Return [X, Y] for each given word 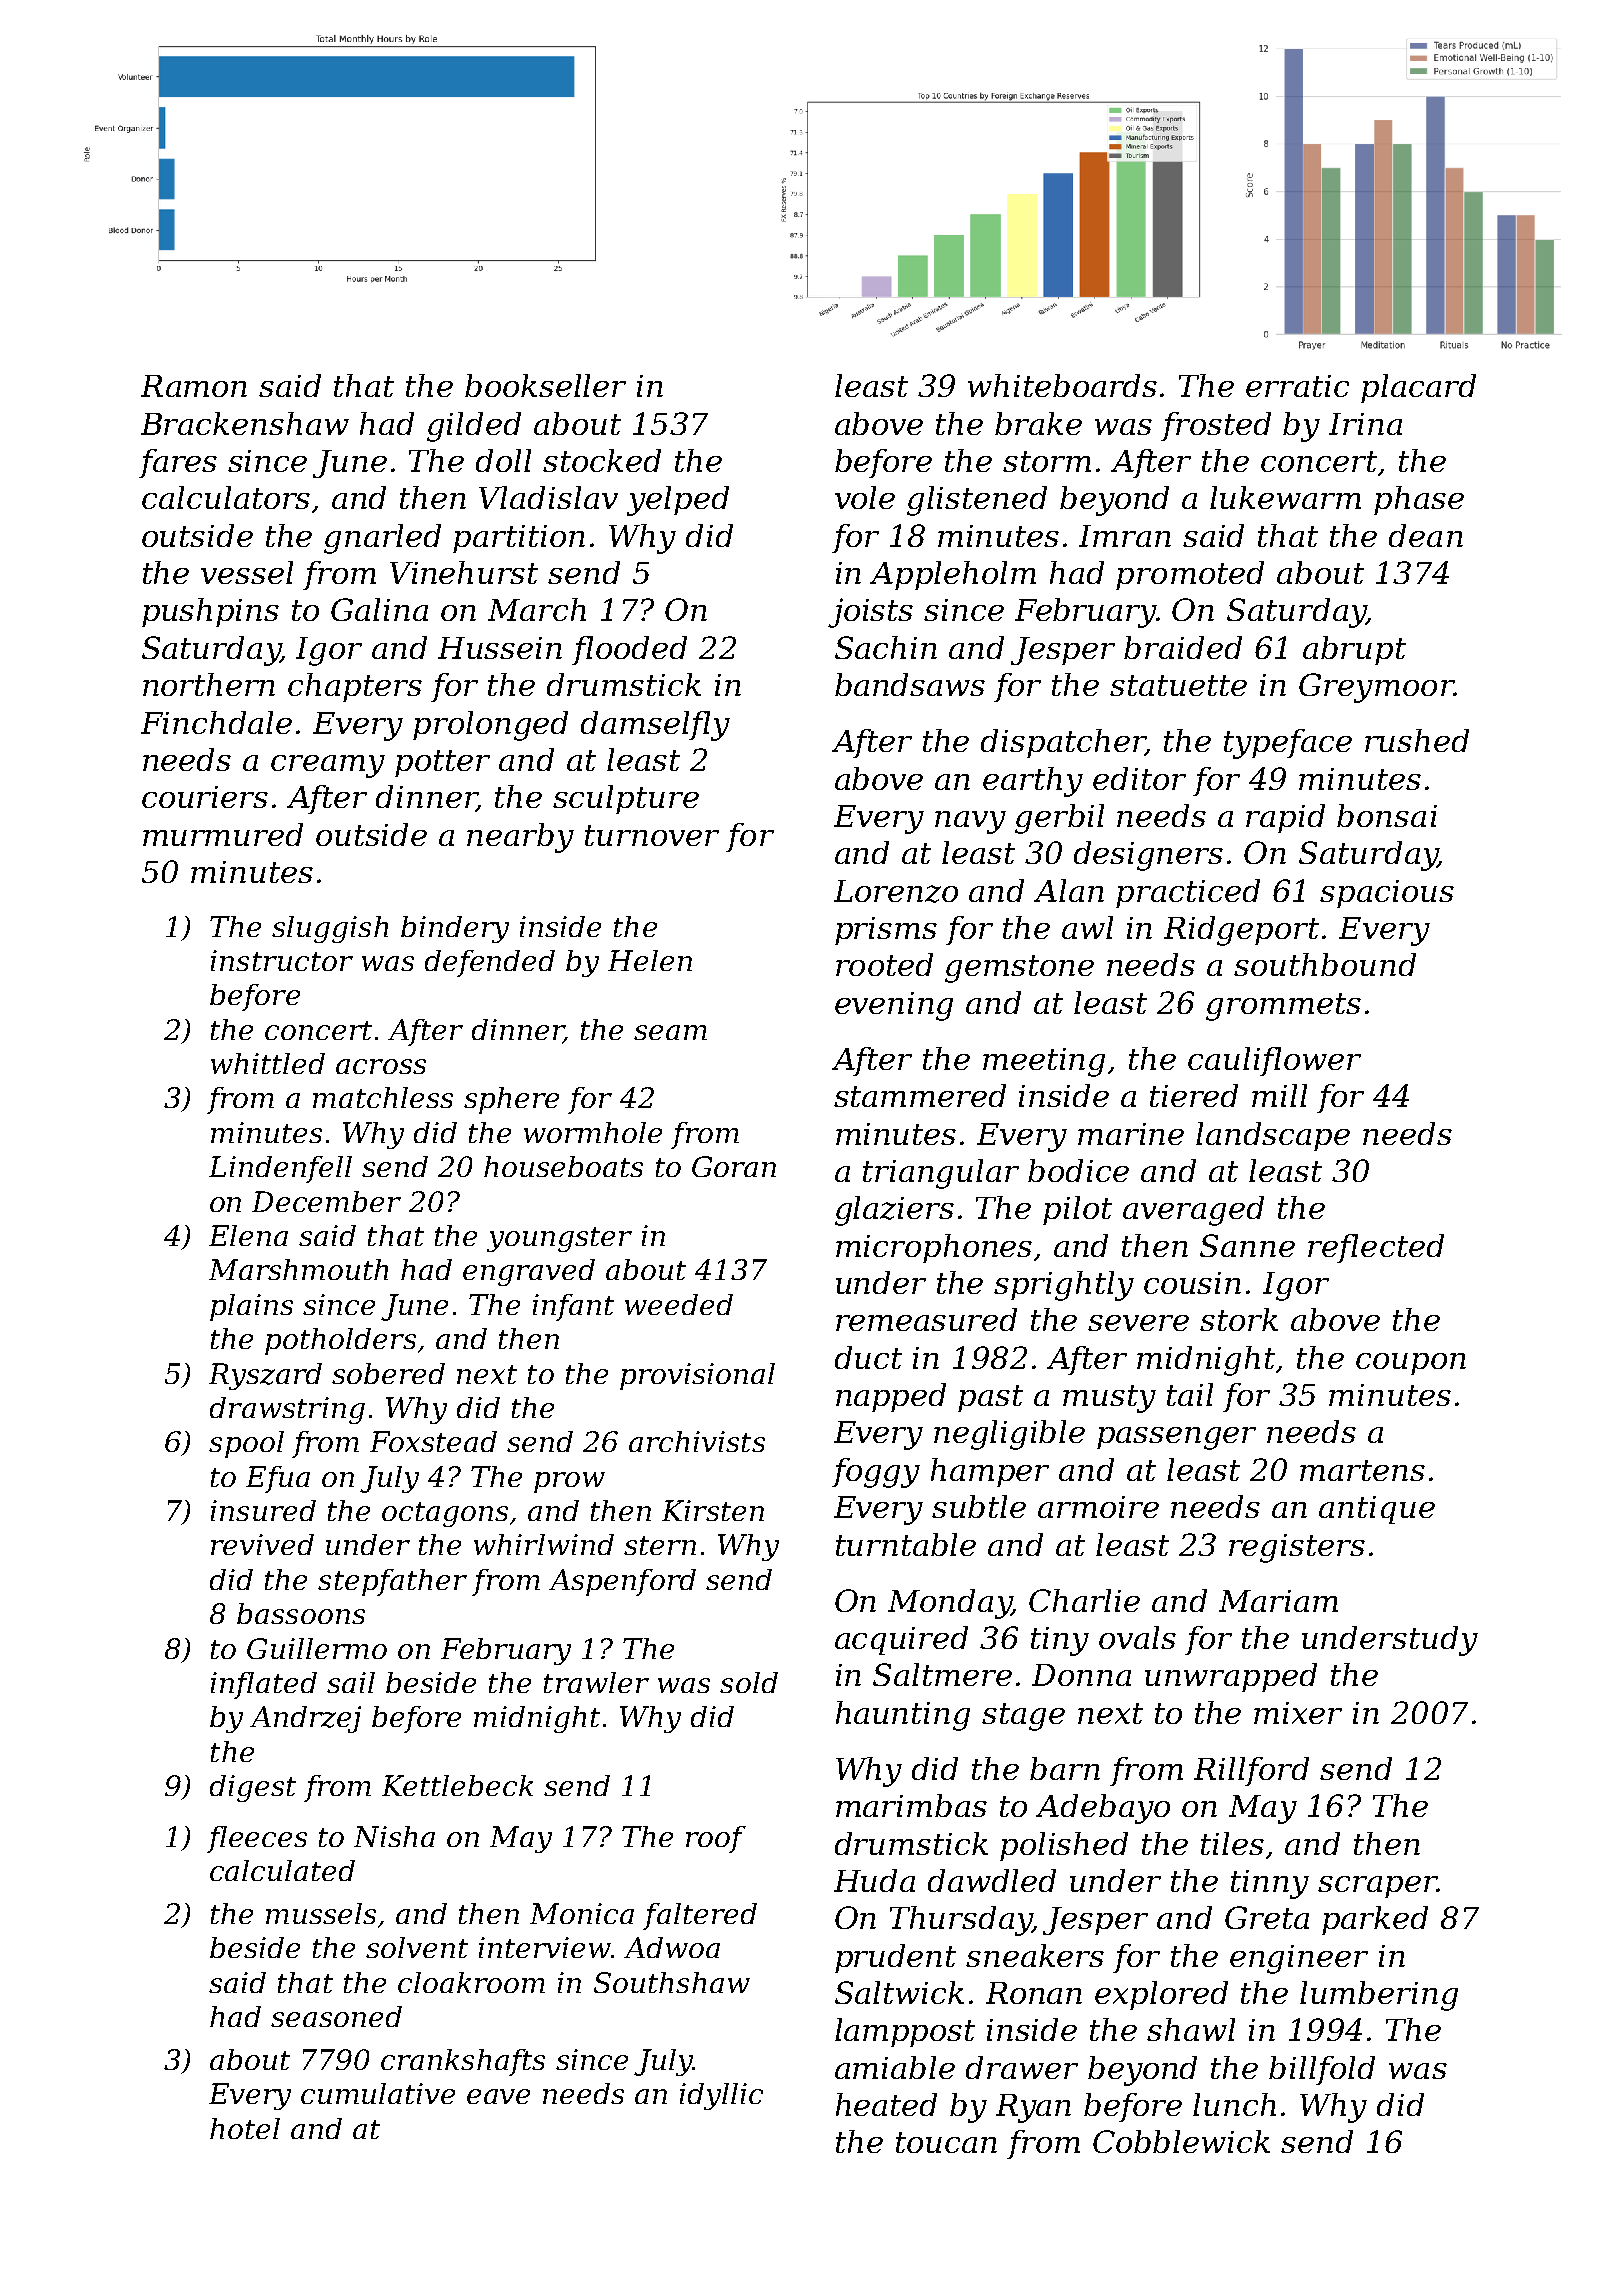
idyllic [721, 2096]
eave [498, 2096]
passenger [1176, 1438]
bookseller [545, 385]
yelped [678, 501]
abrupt [1354, 650]
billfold [1322, 2070]
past [990, 1398]
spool [246, 1444]
